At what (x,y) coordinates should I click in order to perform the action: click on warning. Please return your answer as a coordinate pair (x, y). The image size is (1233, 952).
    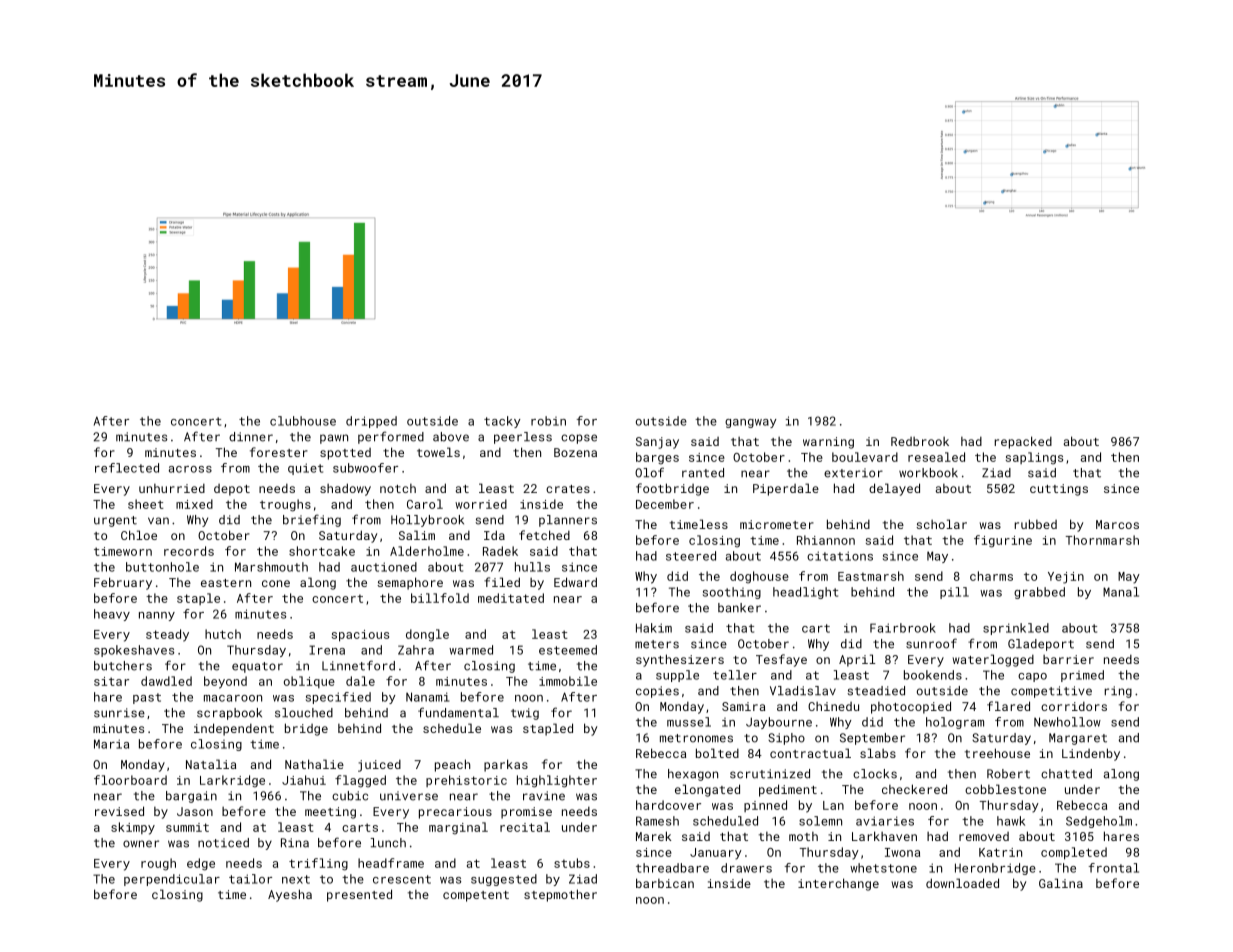
    Looking at the image, I should click on (828, 443).
